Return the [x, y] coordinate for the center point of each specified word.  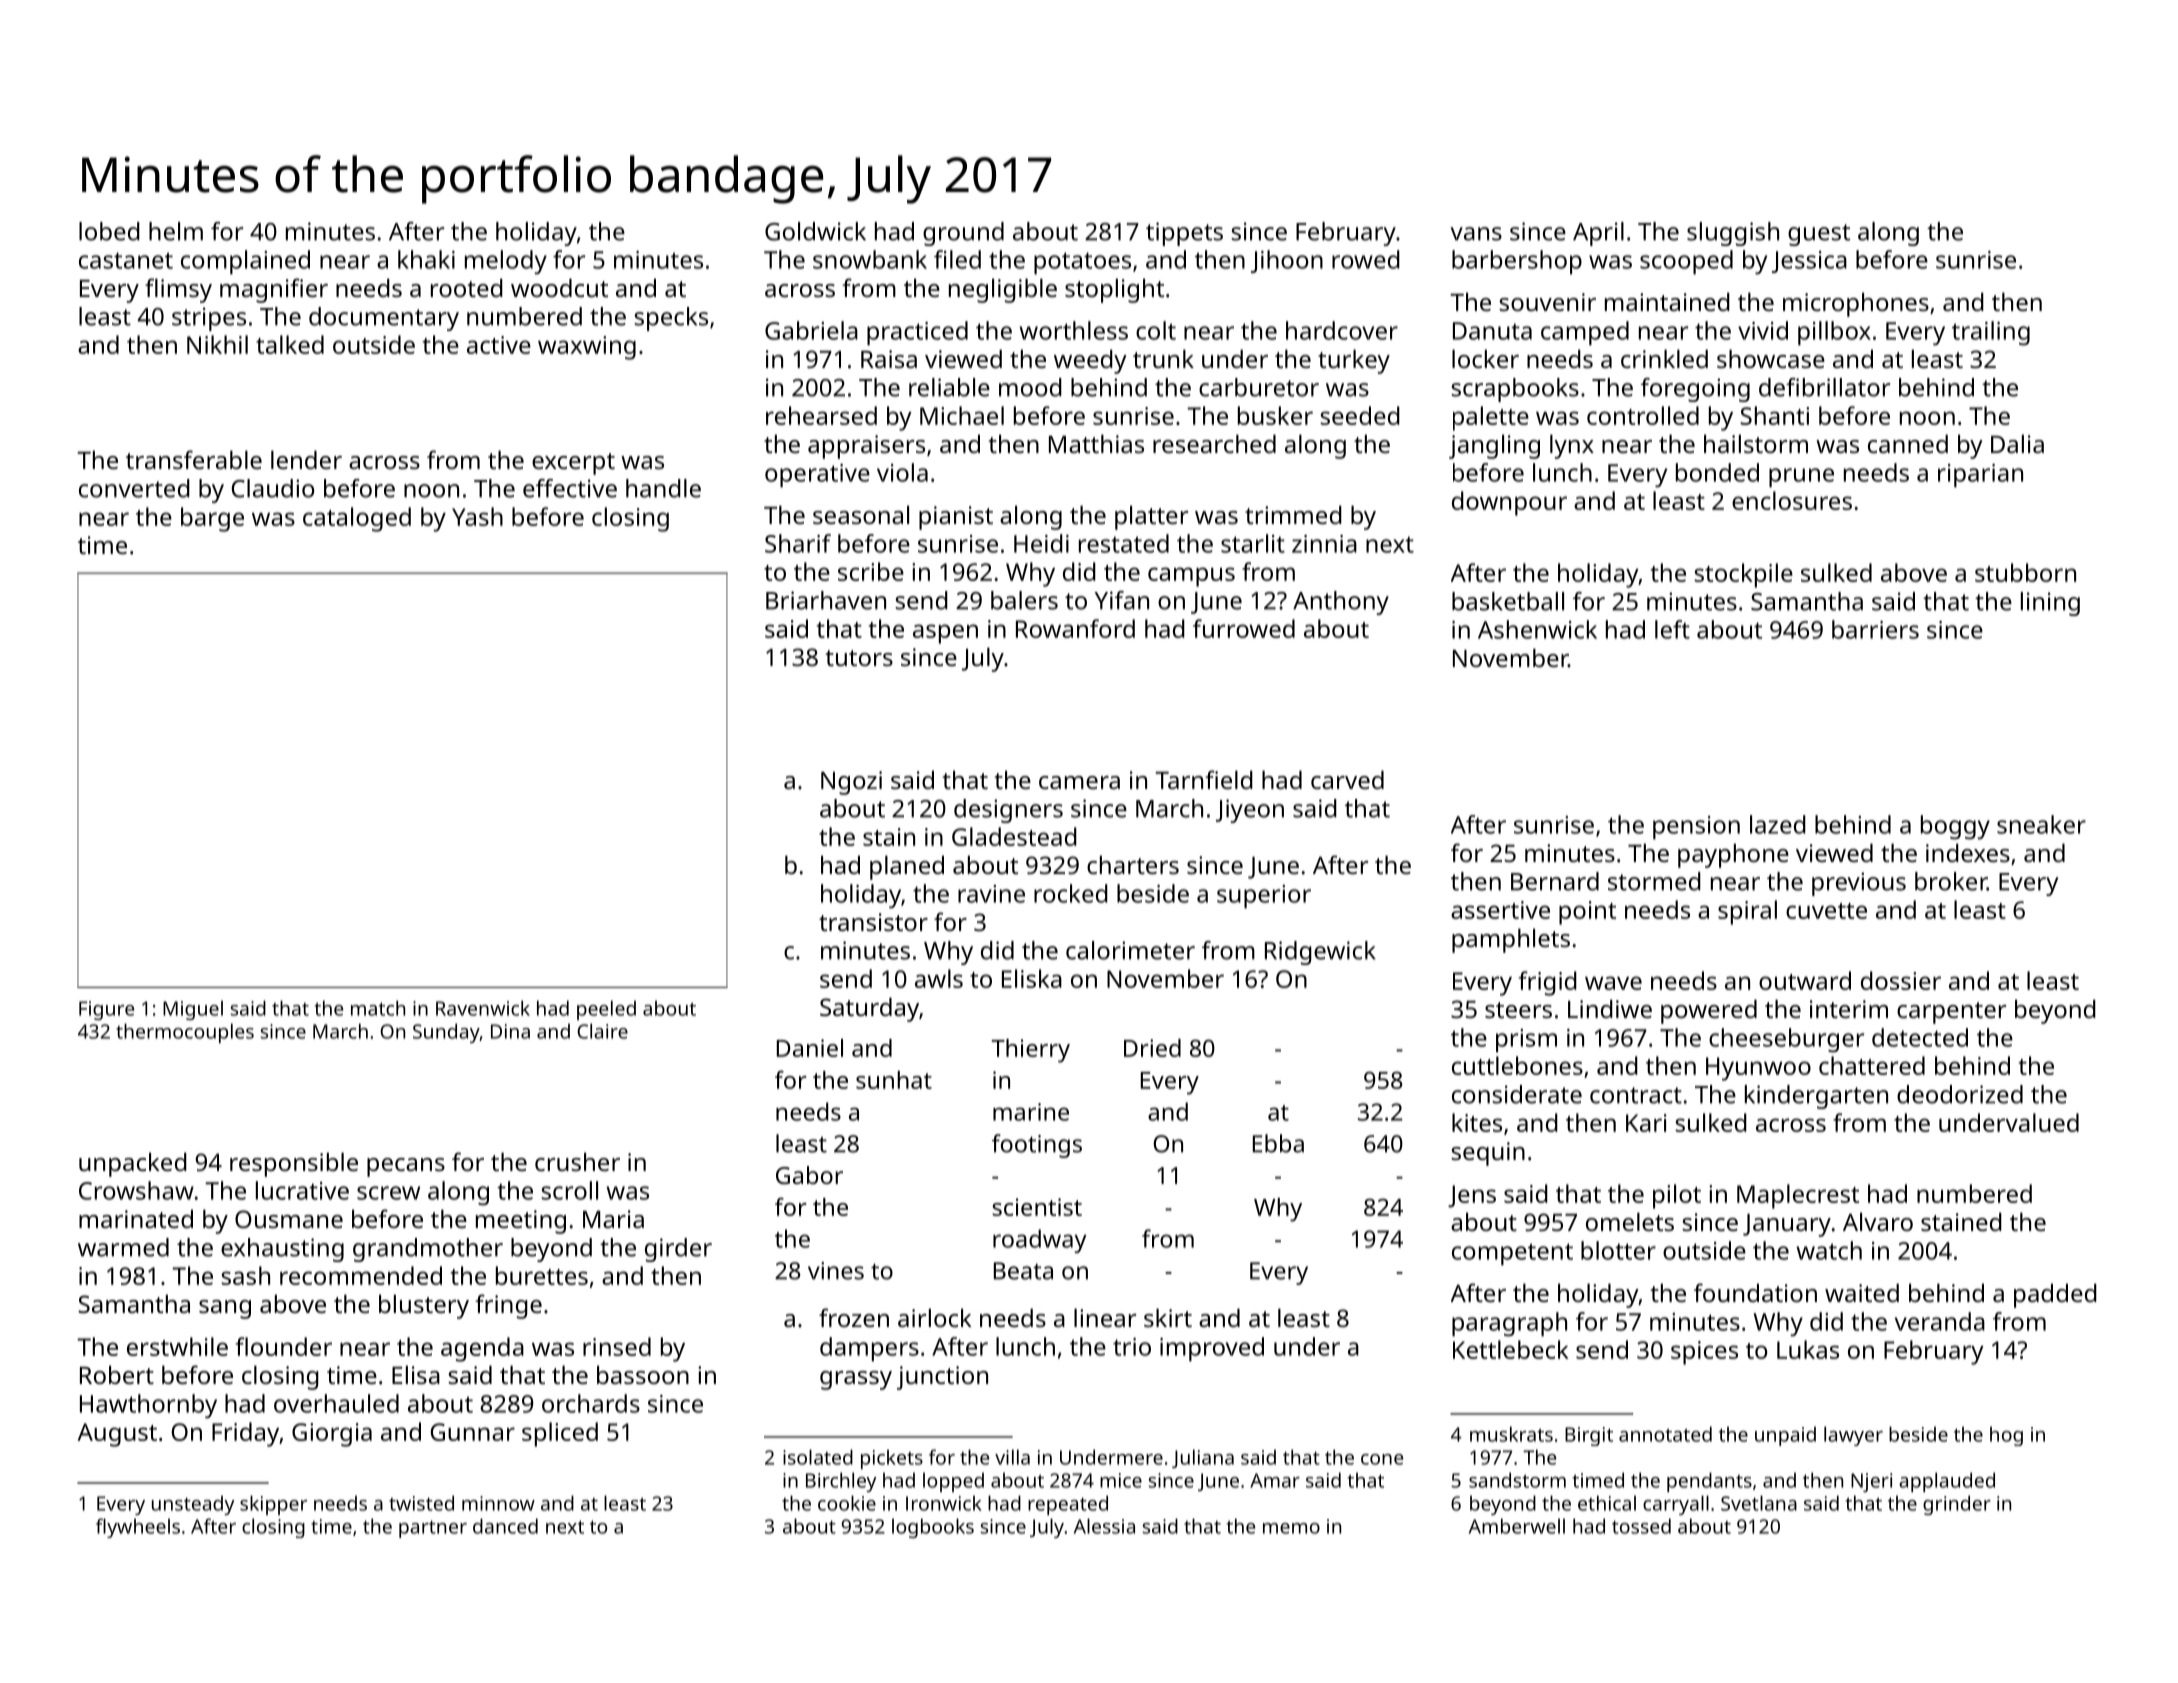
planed [907, 867]
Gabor [809, 1175]
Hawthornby [148, 1406]
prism [1526, 1041]
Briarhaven [826, 600]
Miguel [193, 1010]
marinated [136, 1218]
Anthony [1341, 603]
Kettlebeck [1511, 1349]
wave [1613, 983]
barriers [1875, 629]
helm [176, 231]
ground [963, 234]
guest [1819, 235]
